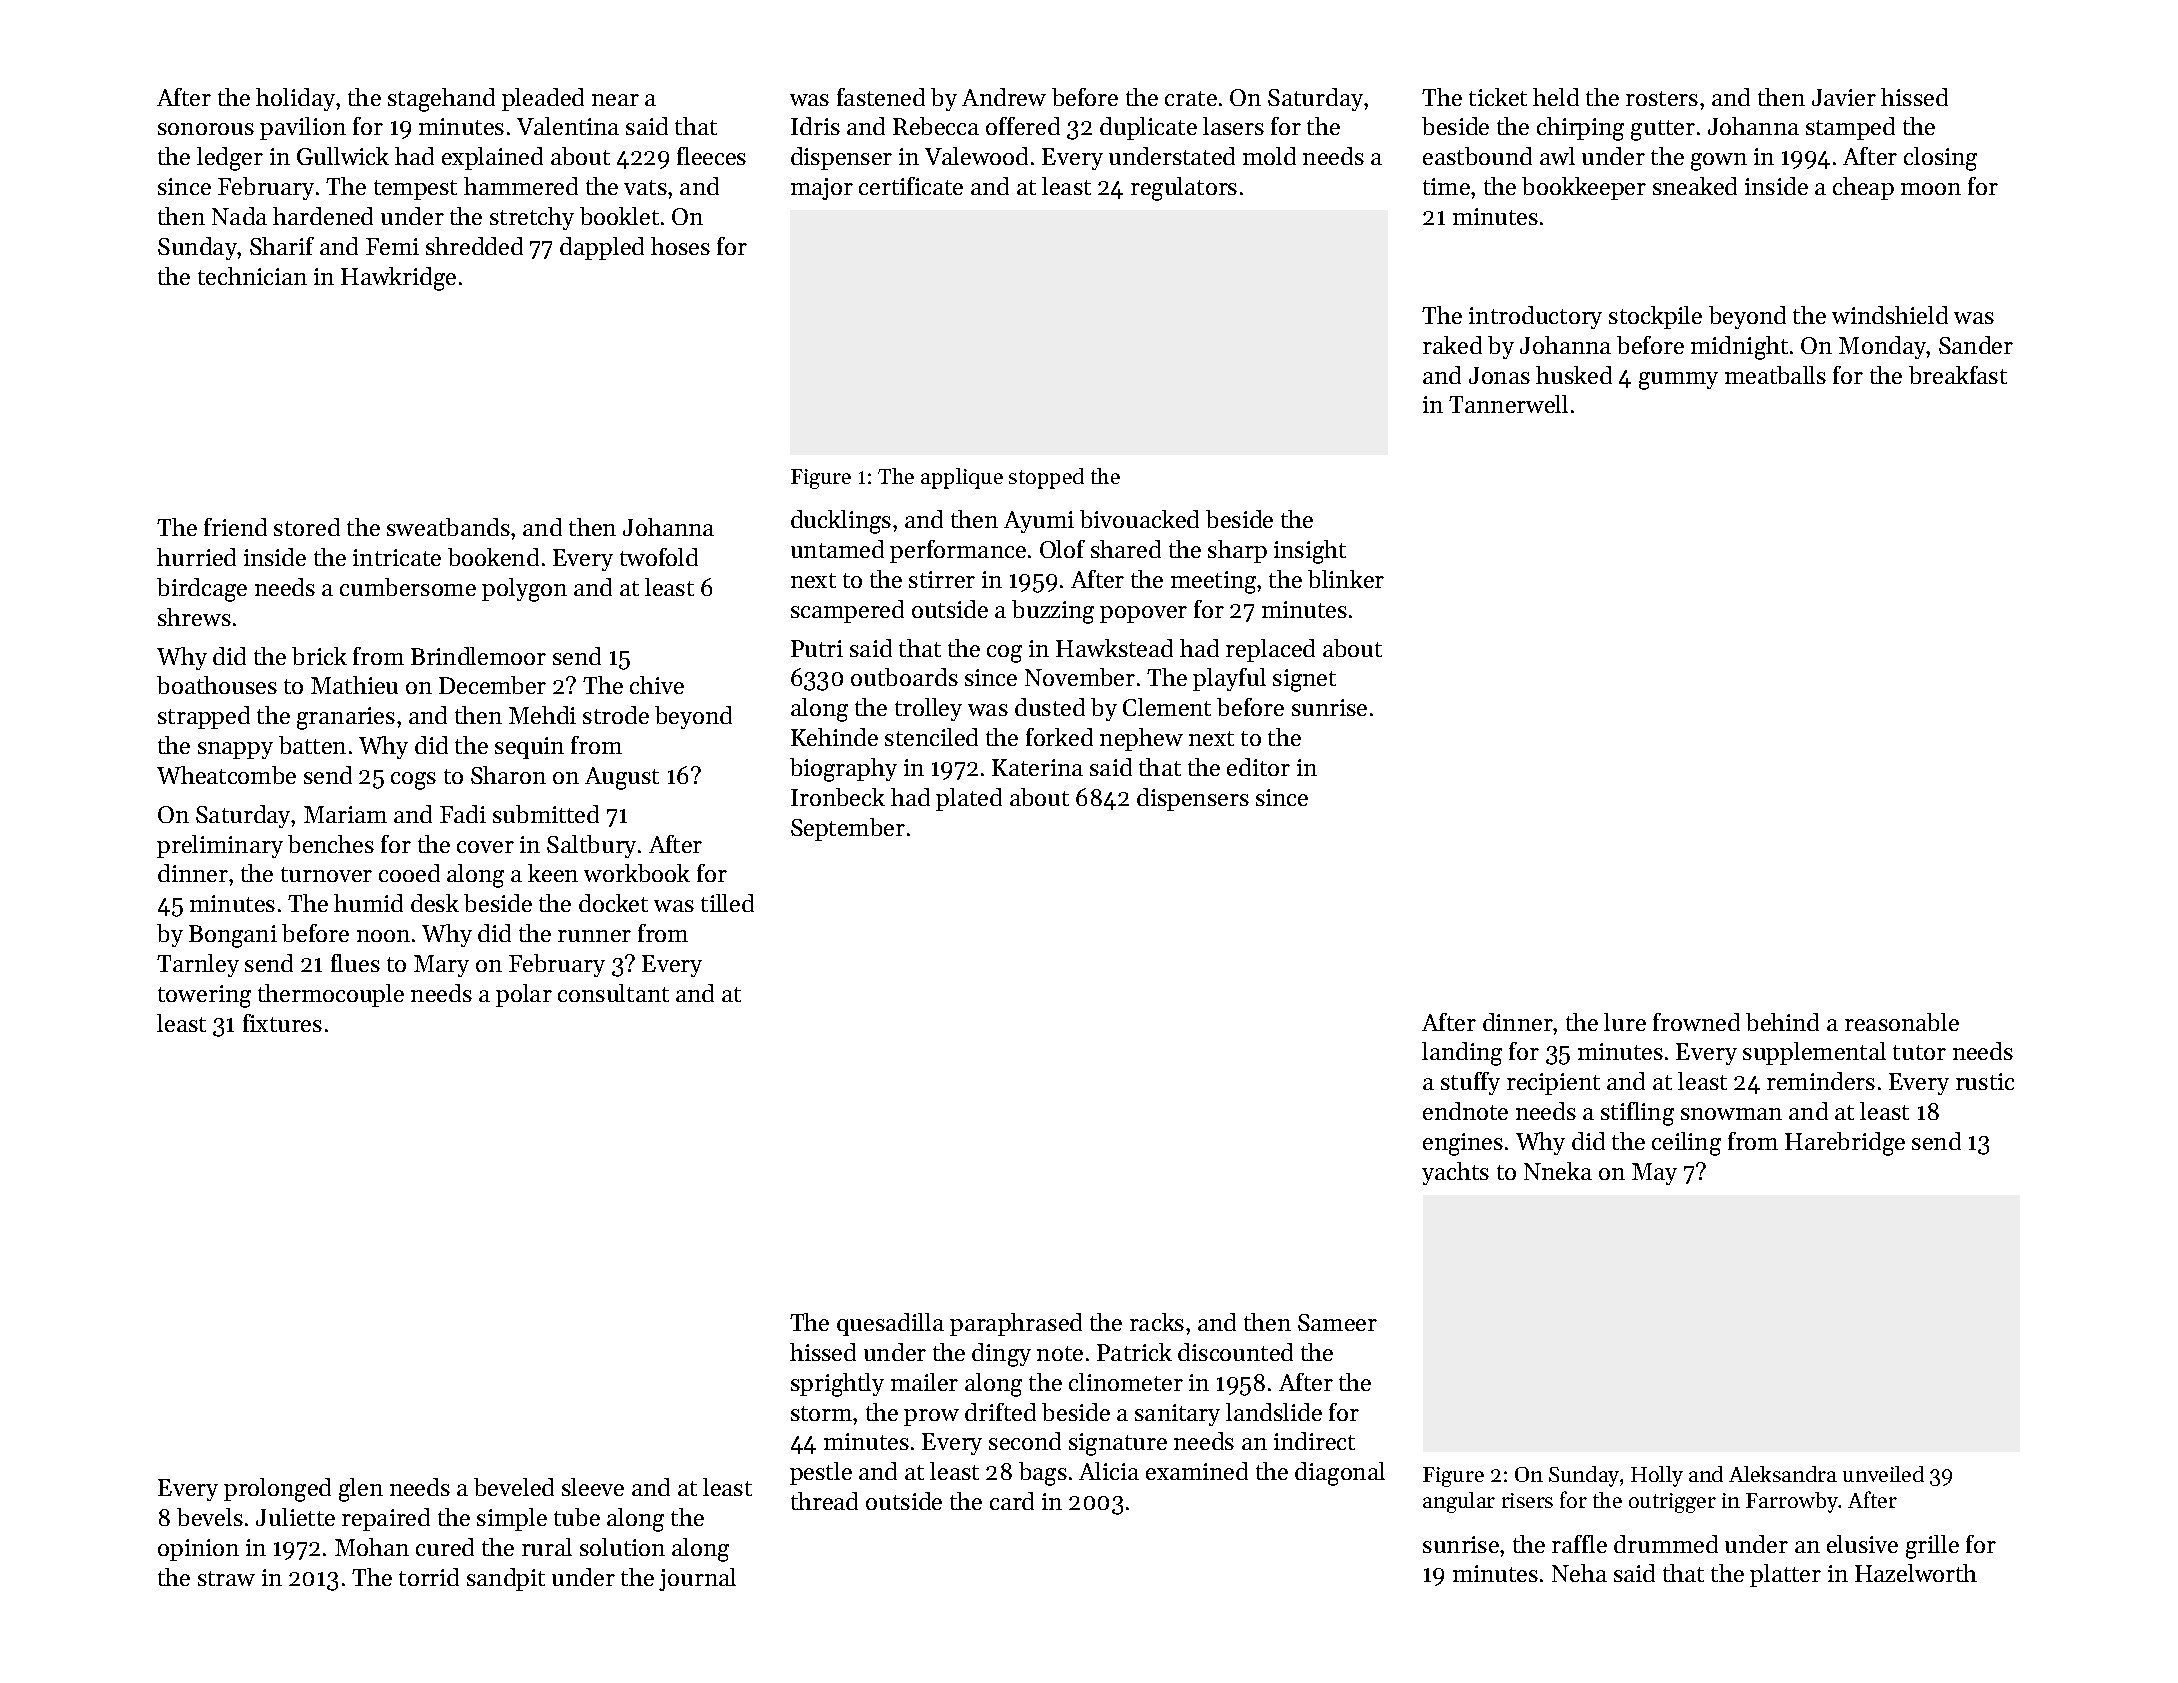  I want to click on rustic, so click(1985, 1081).
